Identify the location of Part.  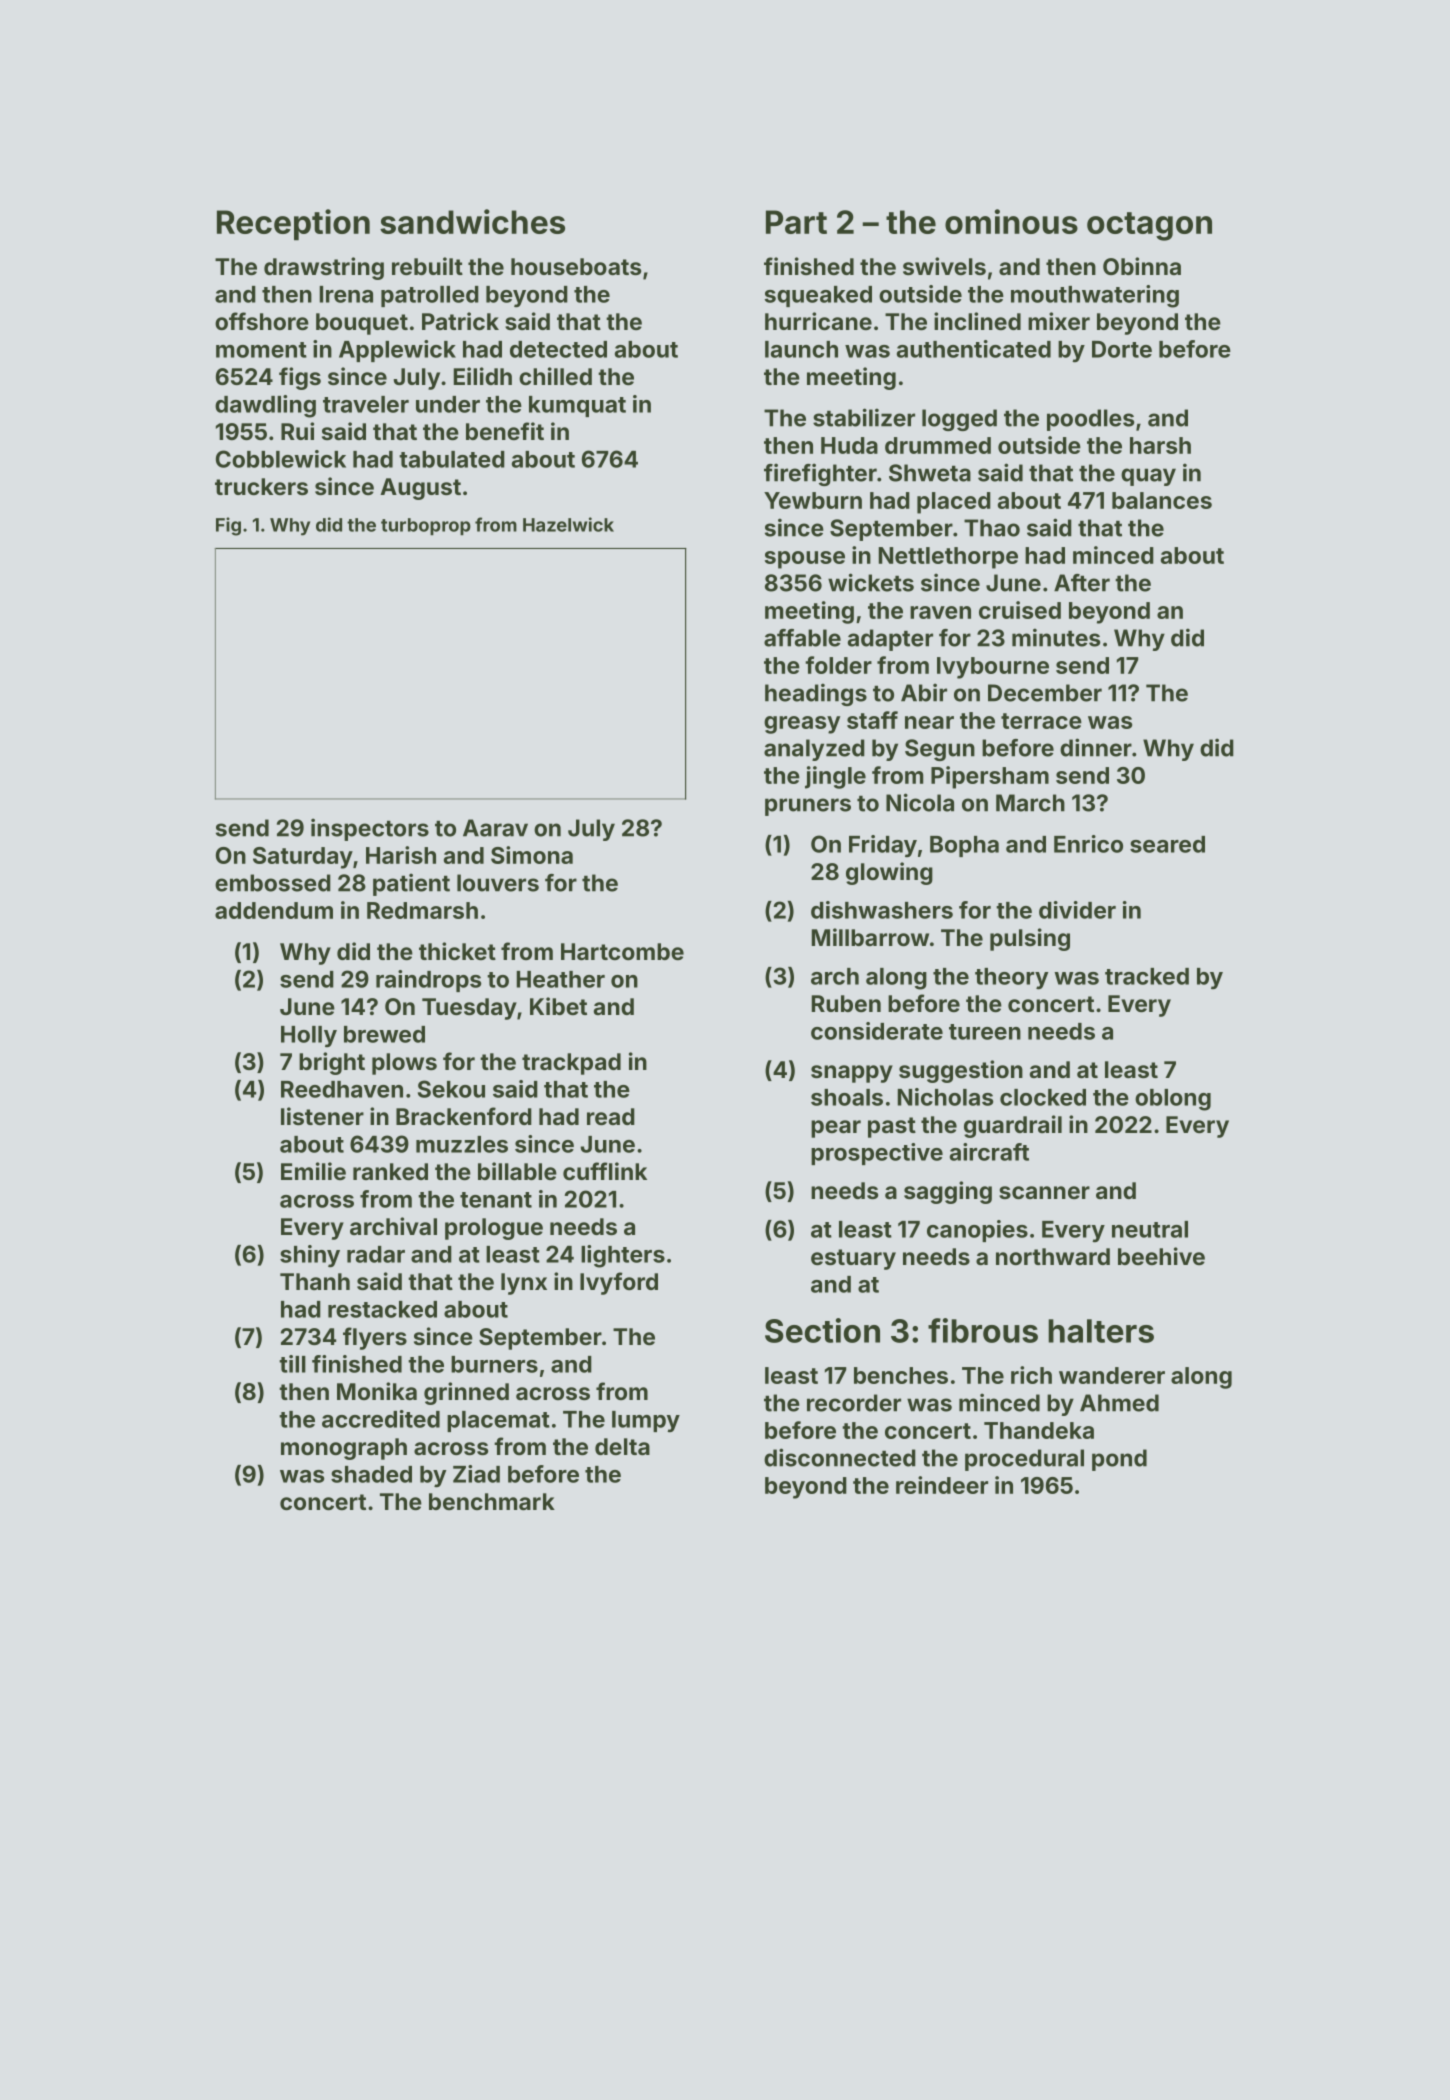
(796, 222).
